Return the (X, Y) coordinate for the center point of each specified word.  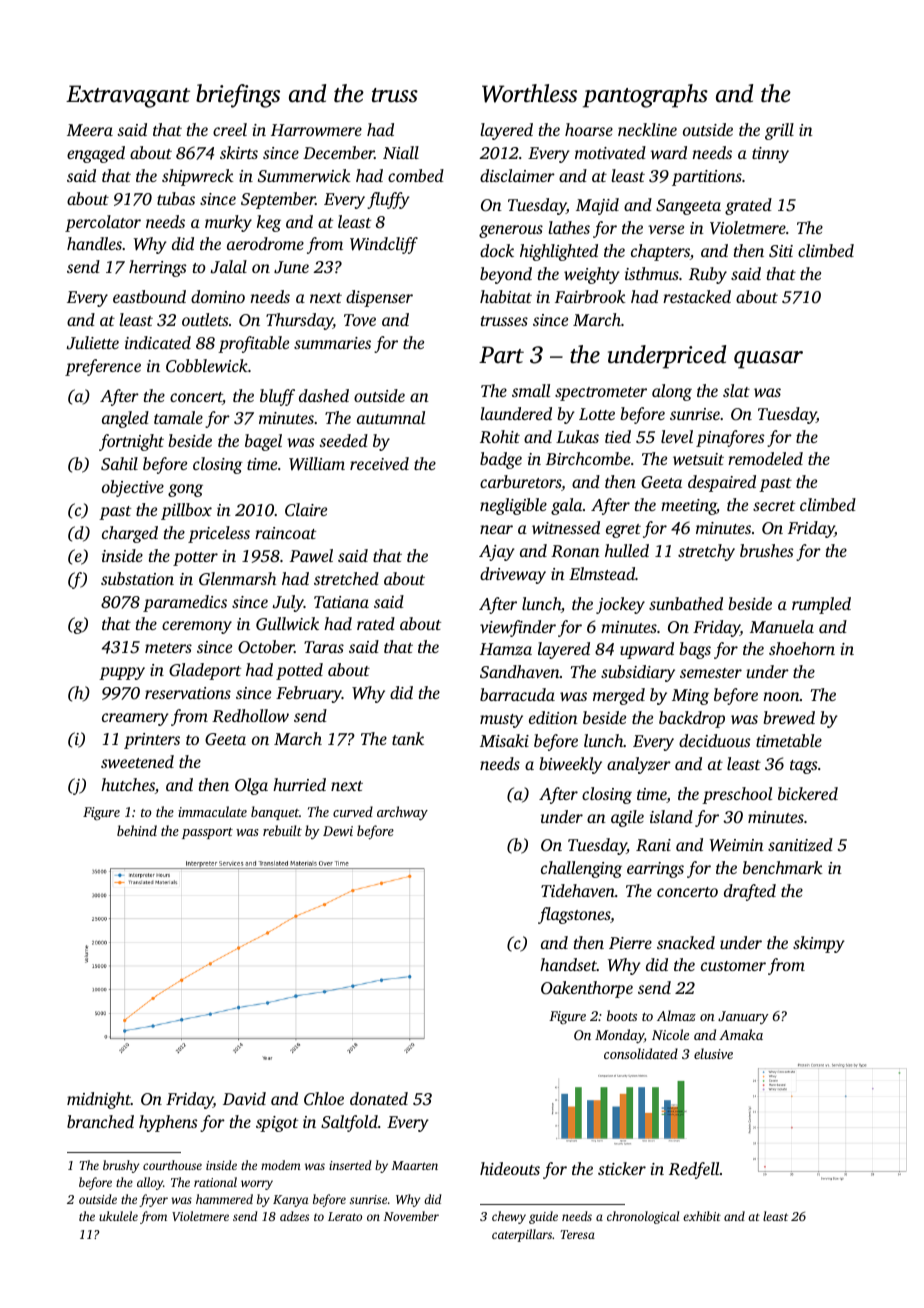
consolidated (641, 1053)
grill (779, 131)
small (531, 390)
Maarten (415, 1165)
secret (774, 506)
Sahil (119, 464)
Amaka (741, 1034)
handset (568, 964)
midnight (99, 1100)
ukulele (118, 1216)
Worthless (529, 93)
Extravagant (128, 96)
